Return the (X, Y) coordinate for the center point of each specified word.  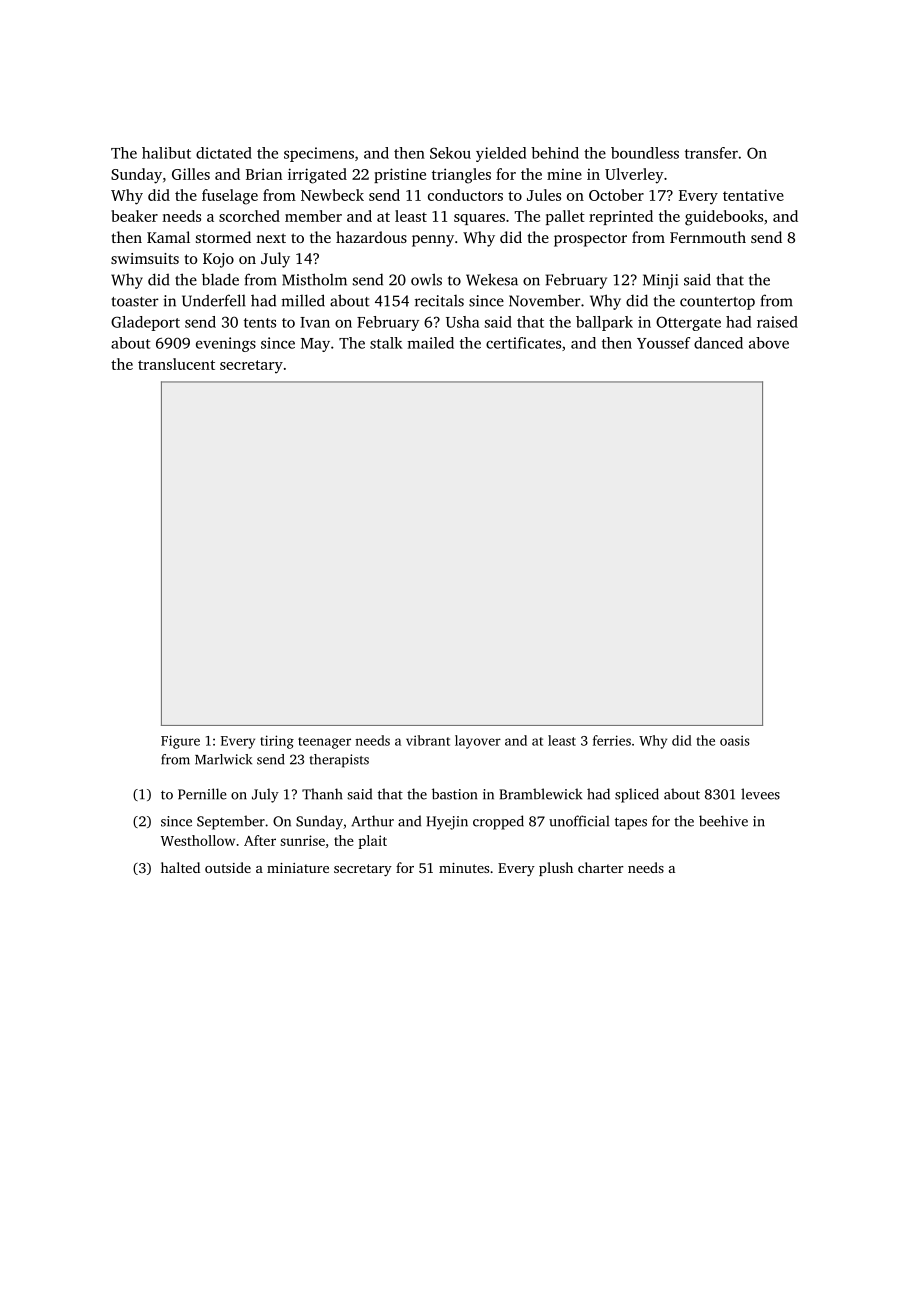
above (769, 343)
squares (479, 219)
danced (718, 343)
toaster (135, 302)
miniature (298, 868)
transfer (711, 153)
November (545, 301)
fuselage (230, 197)
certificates (523, 343)
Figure (180, 742)
